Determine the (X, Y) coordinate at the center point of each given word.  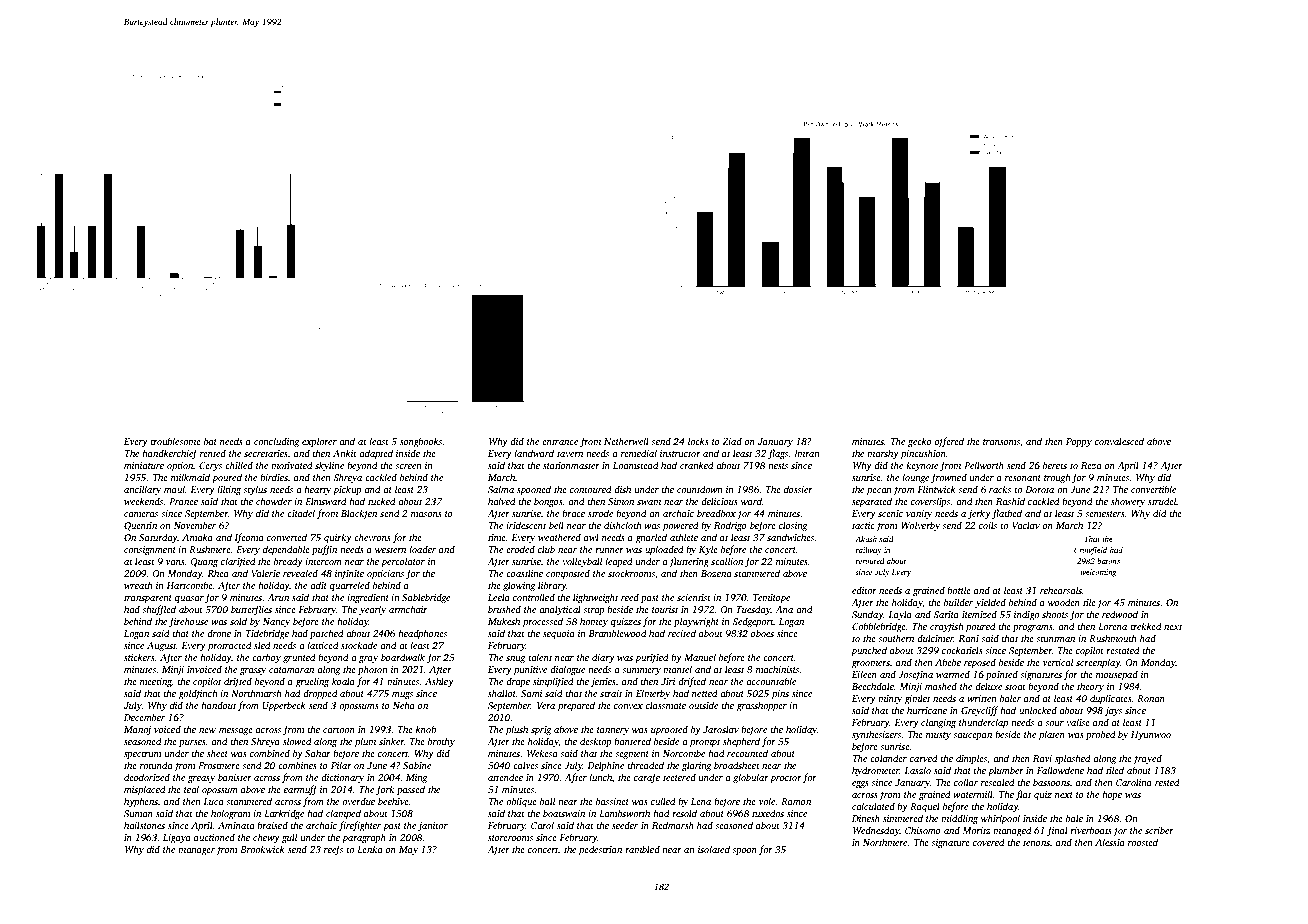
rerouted (870, 561)
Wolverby (920, 526)
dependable (286, 550)
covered (989, 842)
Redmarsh (673, 825)
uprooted (669, 730)
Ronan (1151, 698)
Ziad (732, 441)
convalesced (1119, 441)
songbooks (421, 442)
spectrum (142, 755)
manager (196, 852)
